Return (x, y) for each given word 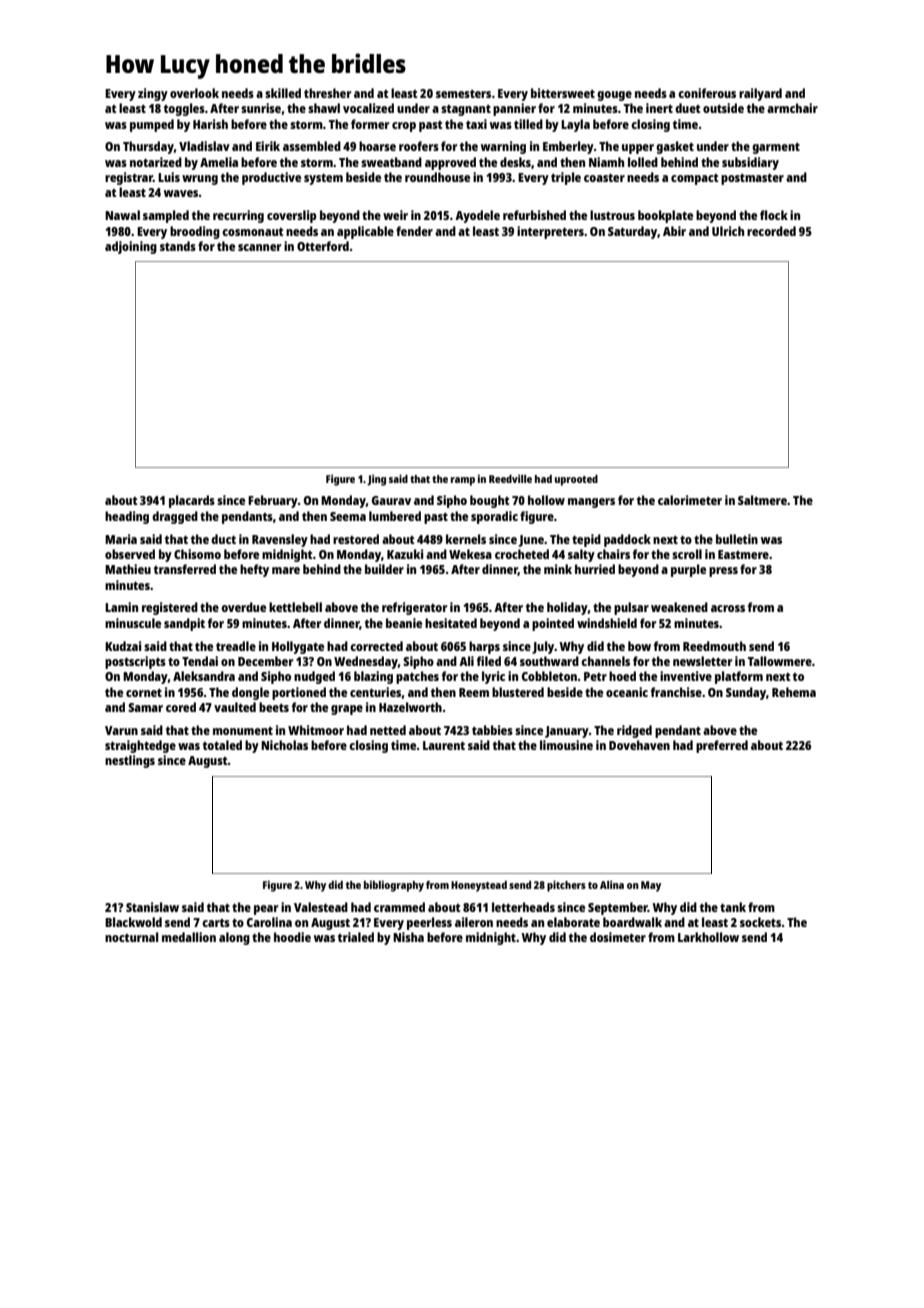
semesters (463, 94)
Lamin (121, 607)
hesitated (451, 623)
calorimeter (690, 500)
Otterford (323, 246)
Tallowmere (780, 661)
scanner (259, 247)
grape (347, 710)
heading (127, 517)
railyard (760, 94)
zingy (153, 94)
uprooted (576, 480)
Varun (121, 730)
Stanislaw (152, 907)
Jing (376, 480)
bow (639, 646)
